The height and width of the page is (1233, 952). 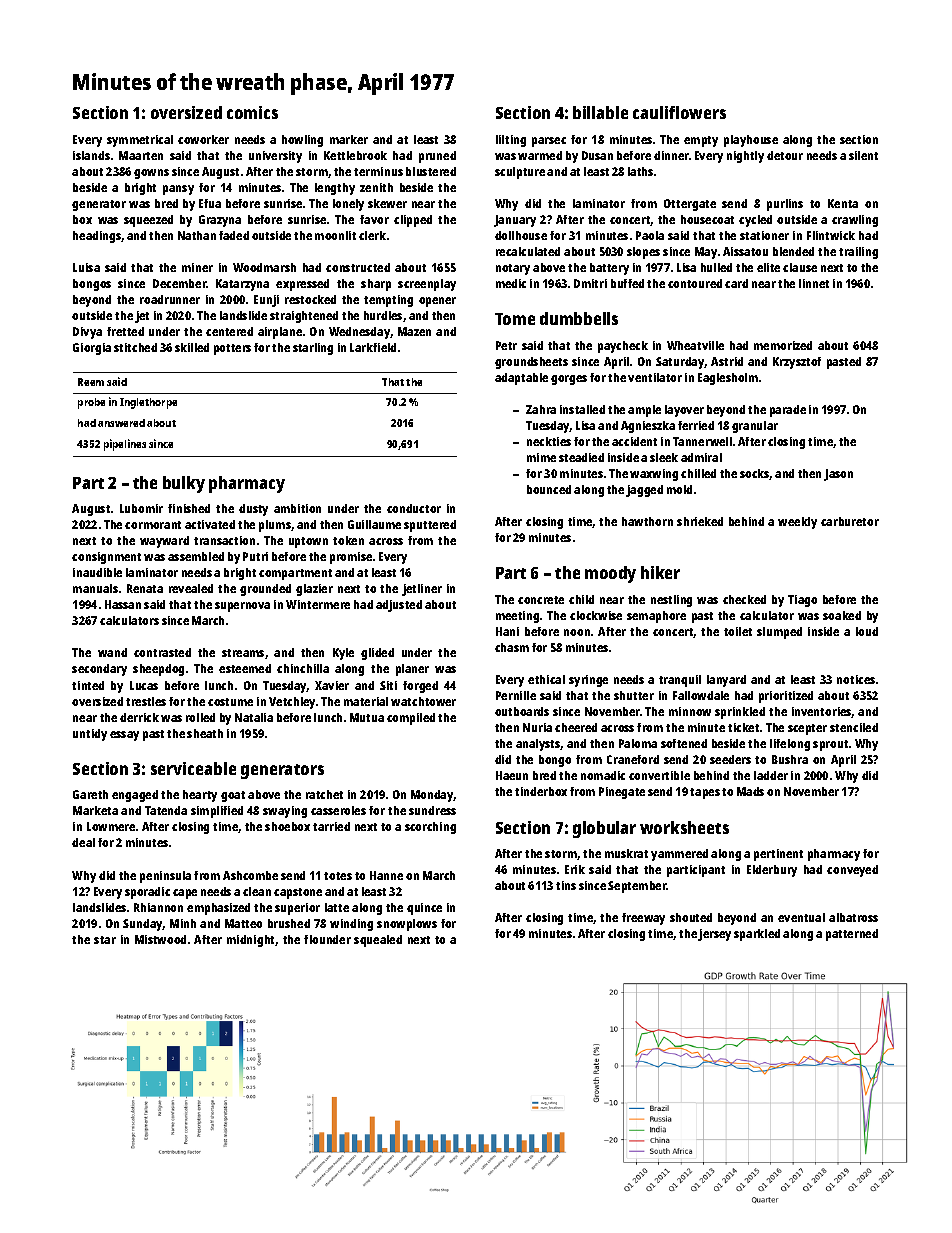 What do you see at coordinates (549, 489) in the page?
I see `bounced` at bounding box center [549, 489].
